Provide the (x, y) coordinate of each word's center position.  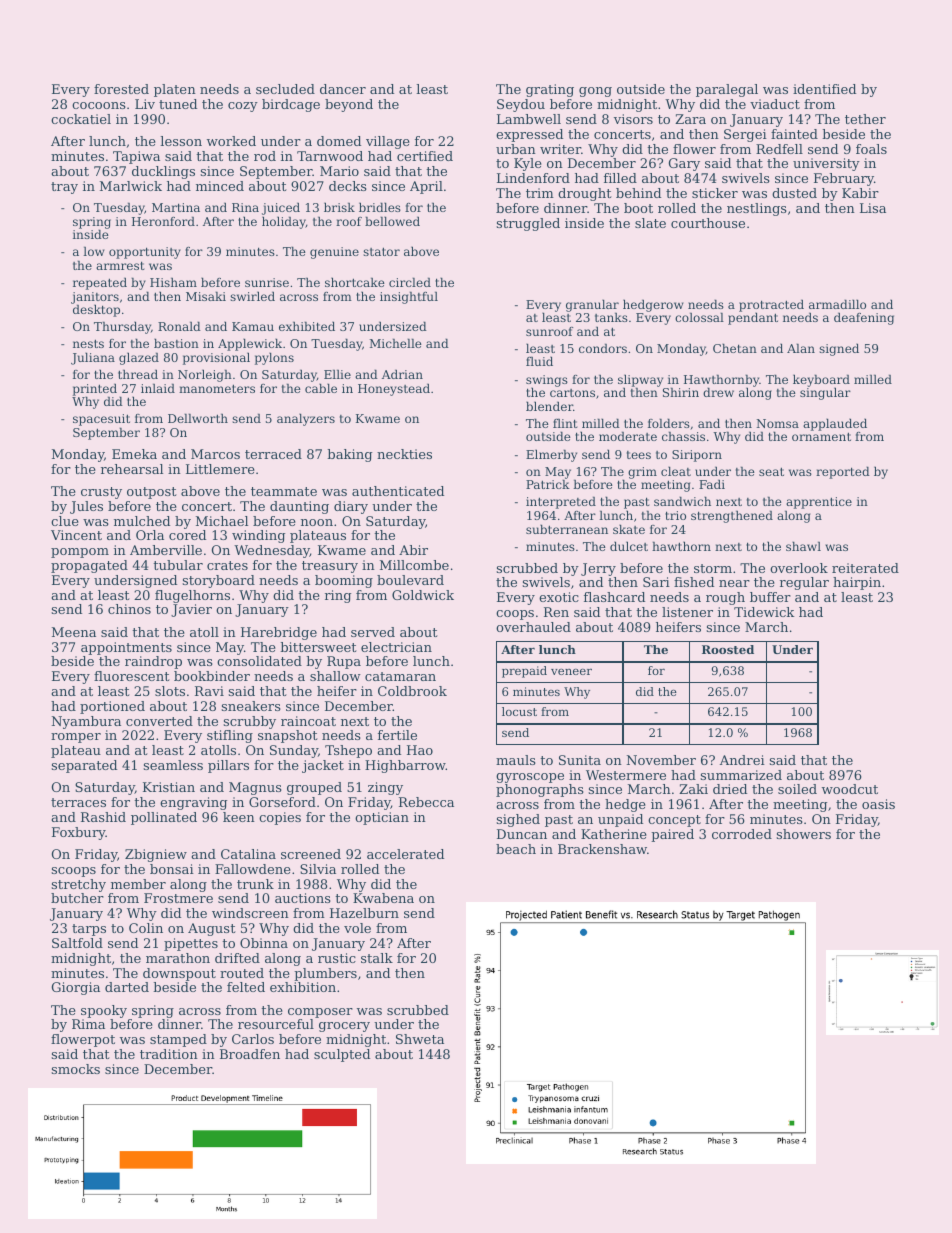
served (373, 632)
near (734, 583)
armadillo (837, 304)
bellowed (392, 221)
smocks (75, 1069)
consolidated (259, 661)
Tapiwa (136, 157)
